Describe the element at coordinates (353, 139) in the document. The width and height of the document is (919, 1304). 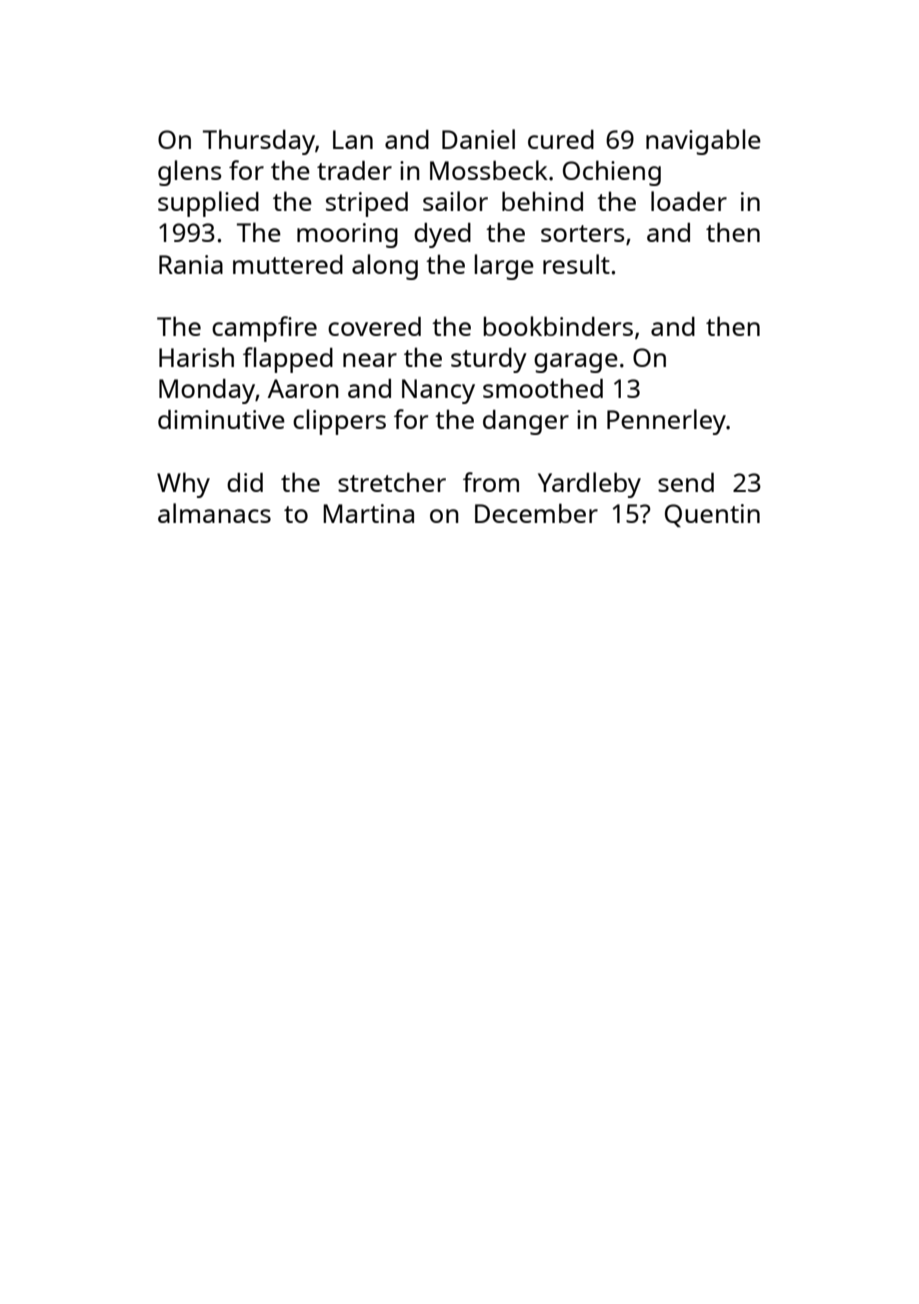
I see `Lan` at that location.
